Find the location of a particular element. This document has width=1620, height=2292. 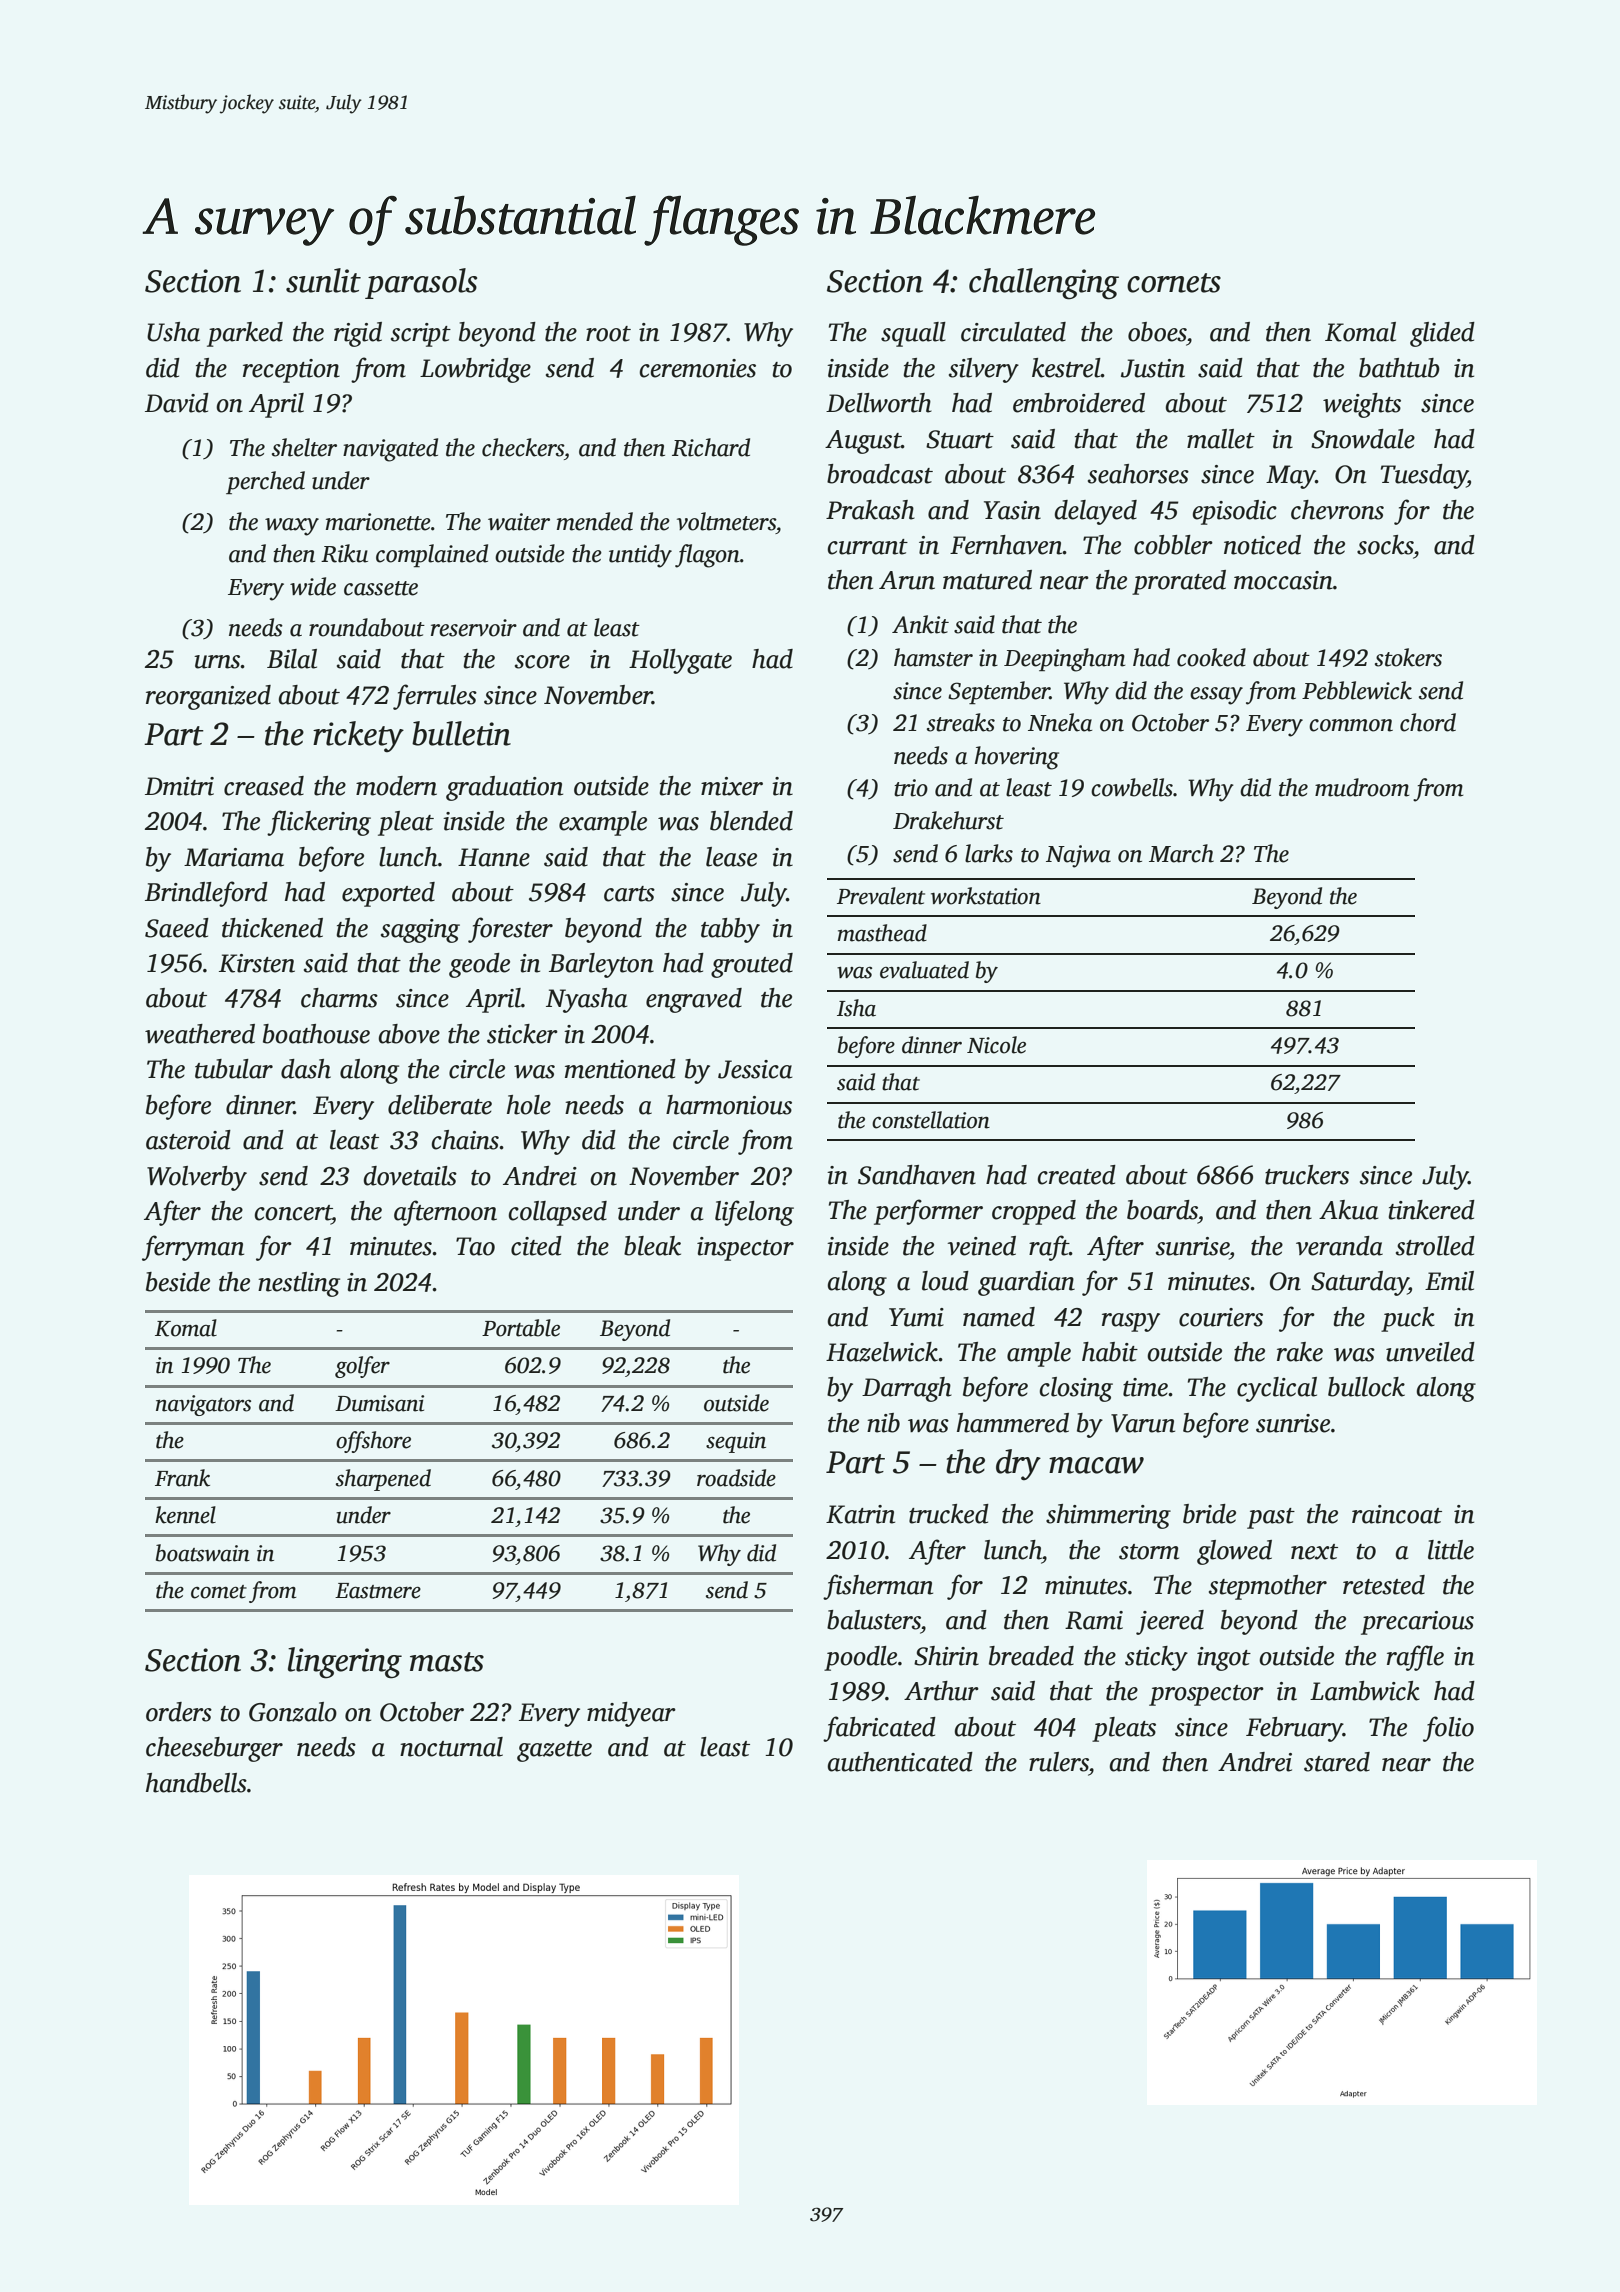

socks is located at coordinates (1385, 545).
